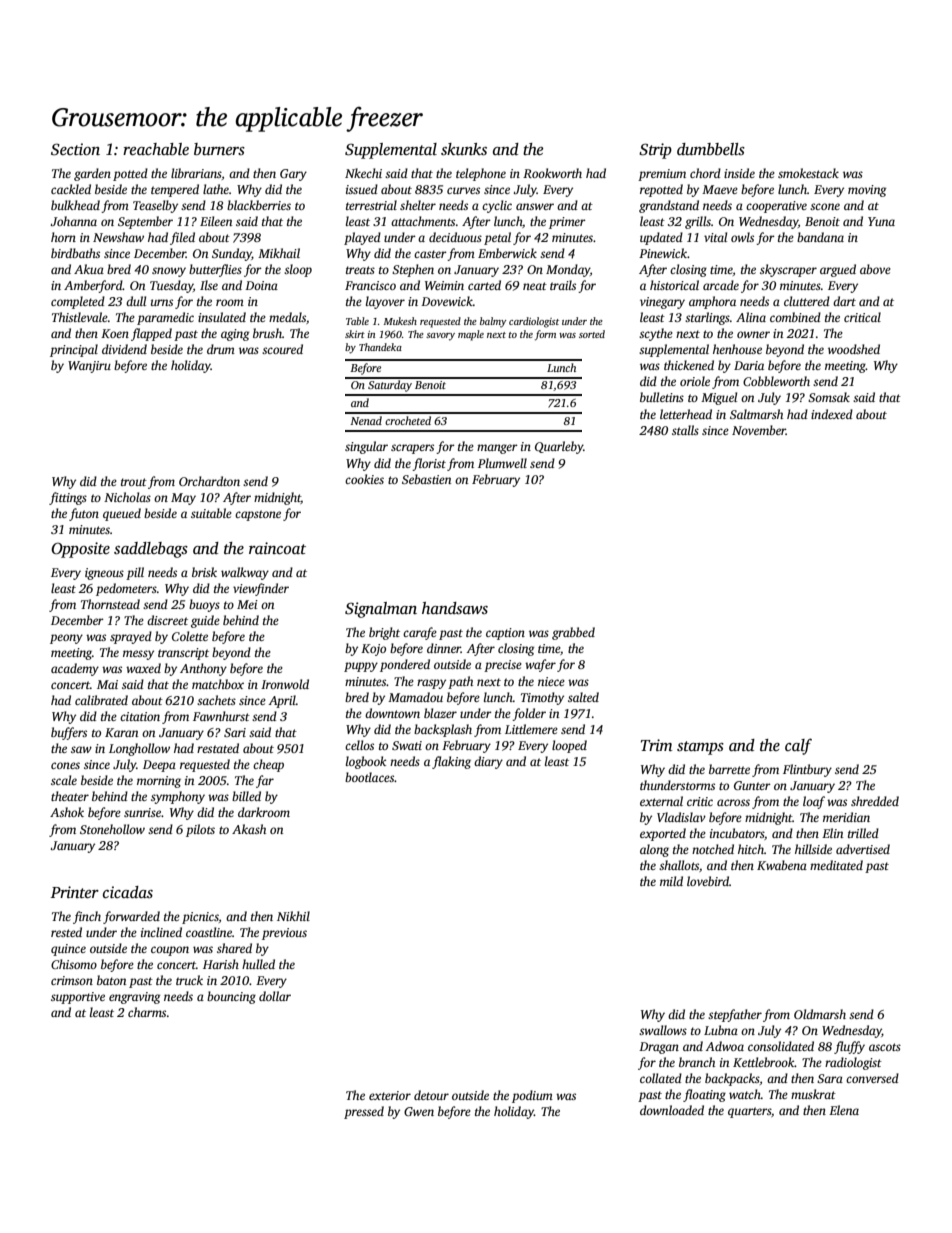  I want to click on Yuna, so click(881, 221).
